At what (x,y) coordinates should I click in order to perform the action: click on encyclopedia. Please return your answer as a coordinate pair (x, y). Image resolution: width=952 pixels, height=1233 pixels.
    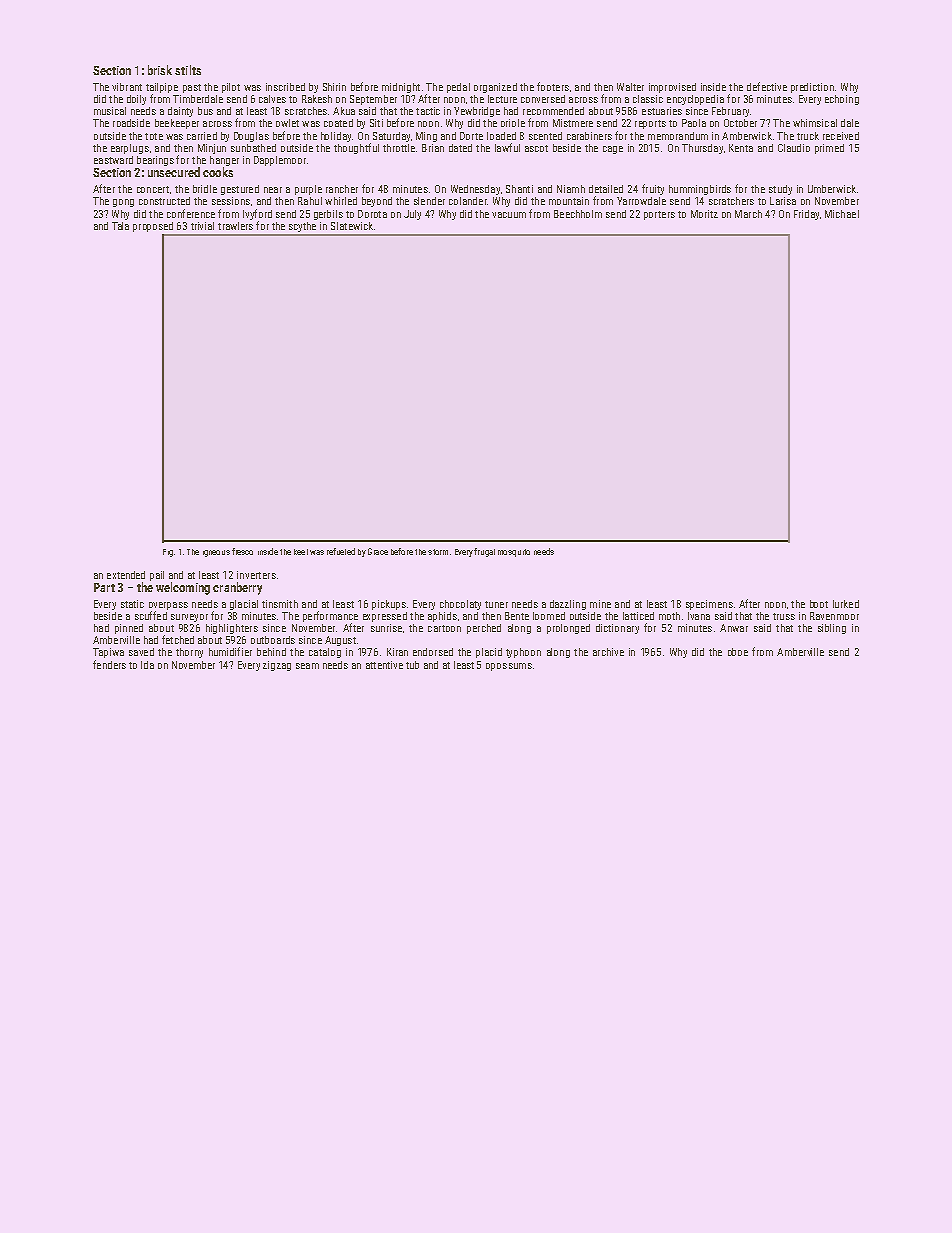
    Looking at the image, I should click on (695, 100).
